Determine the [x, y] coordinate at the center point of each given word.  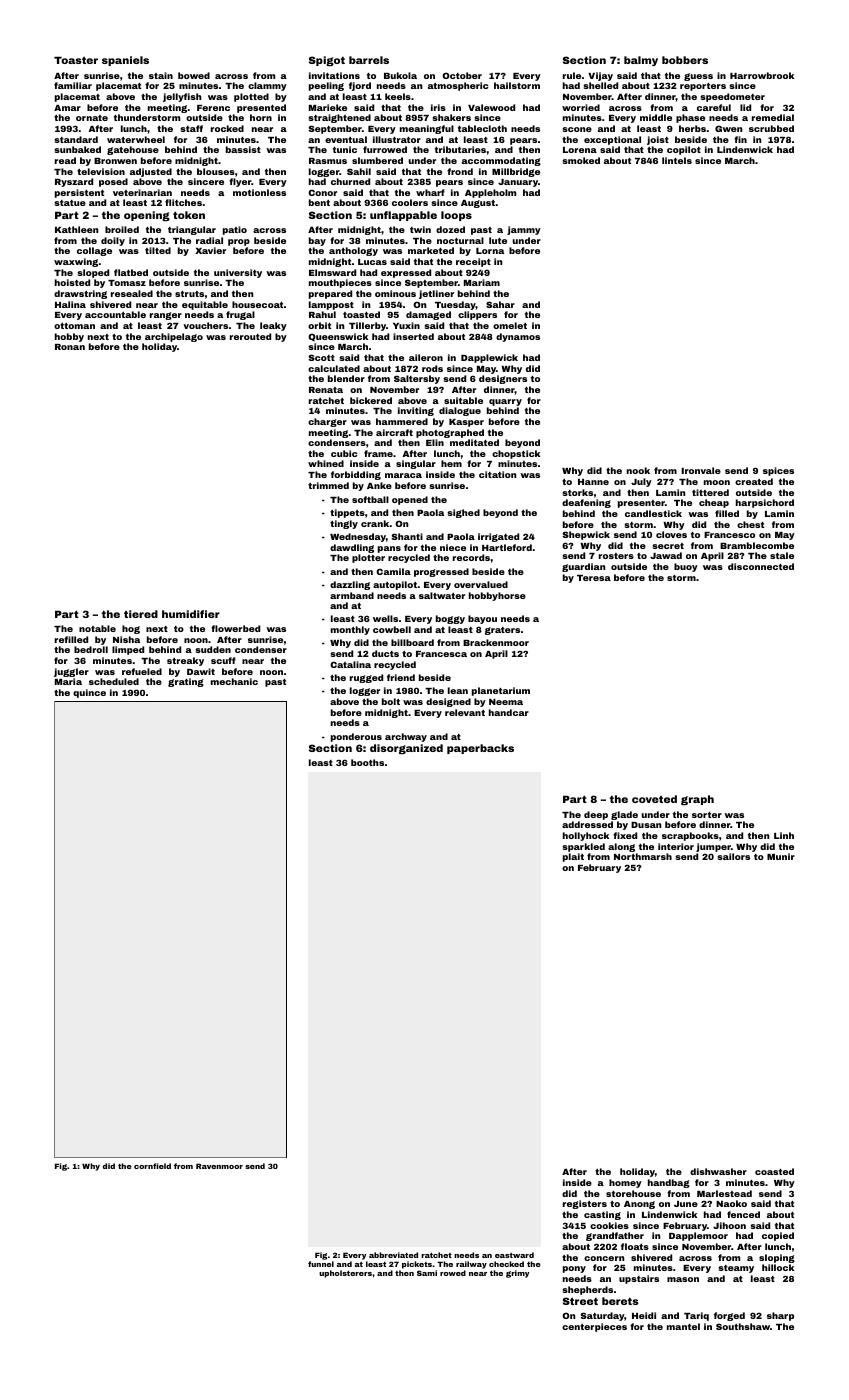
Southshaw [743, 1326]
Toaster [76, 60]
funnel [321, 1264]
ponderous [356, 737]
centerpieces [594, 1327]
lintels [677, 160]
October [462, 75]
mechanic [234, 681]
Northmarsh [643, 856]
